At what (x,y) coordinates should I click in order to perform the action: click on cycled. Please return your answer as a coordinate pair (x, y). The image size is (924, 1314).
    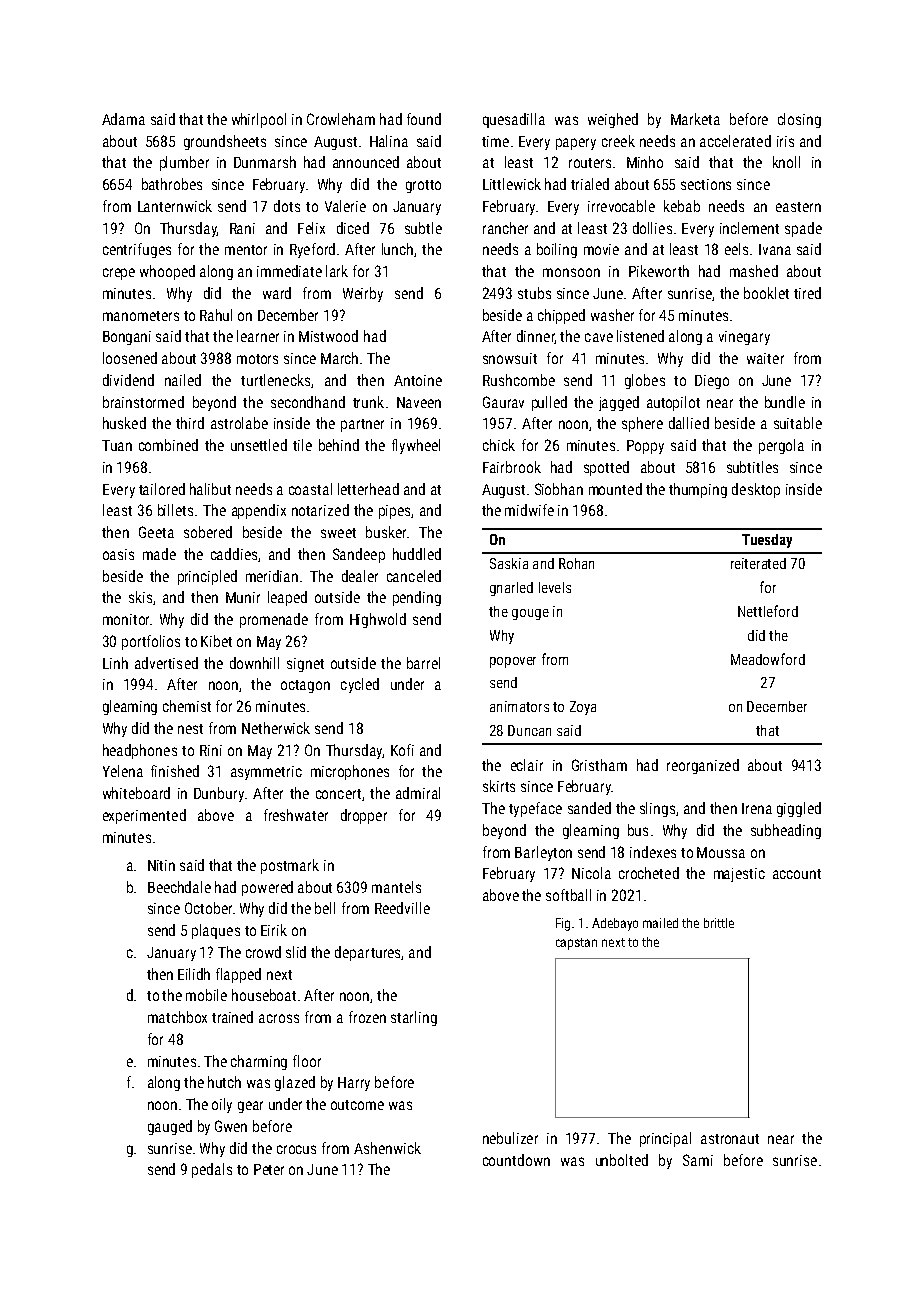
    Looking at the image, I should click on (360, 685).
